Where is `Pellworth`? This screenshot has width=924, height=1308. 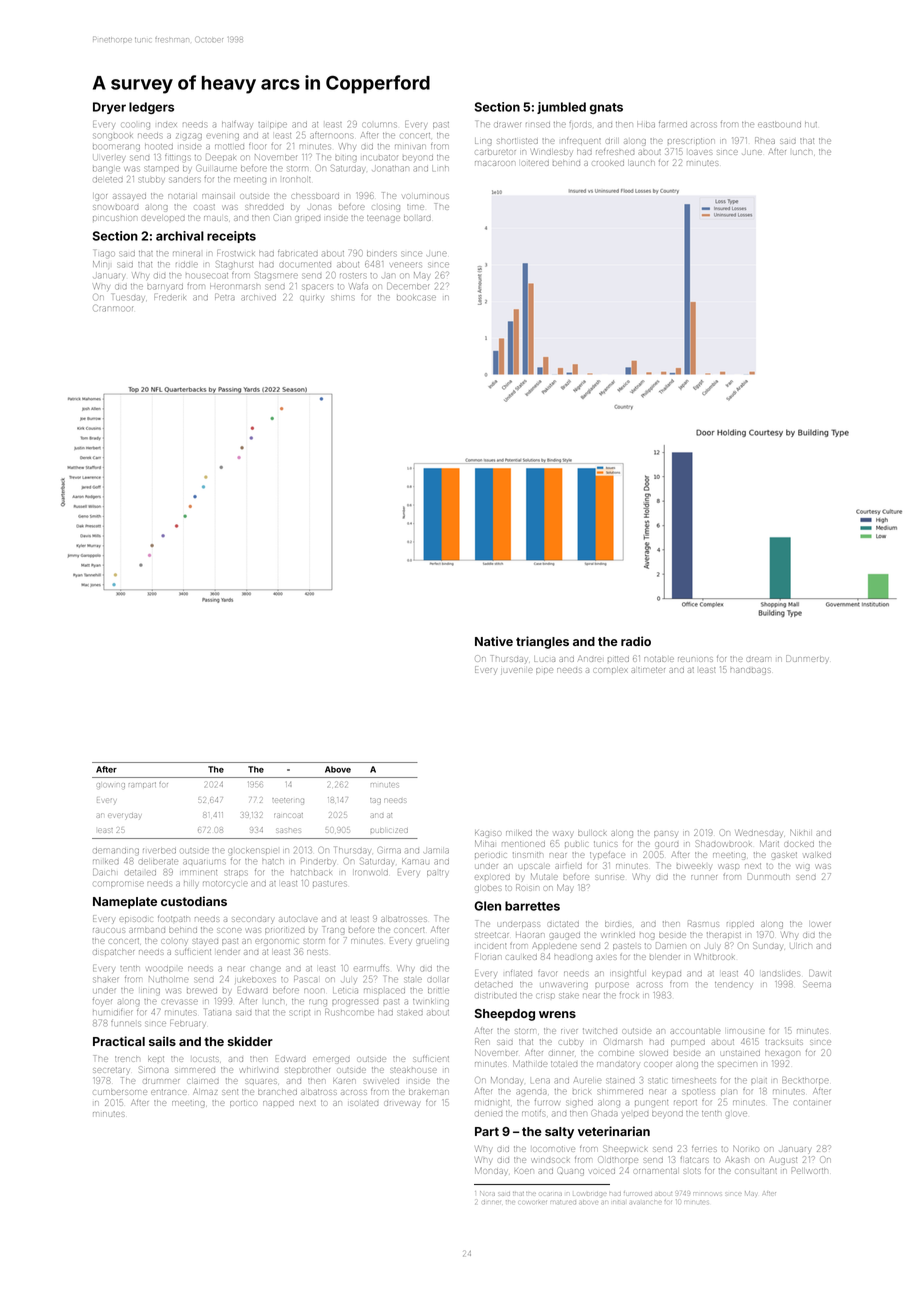
Pellworth is located at coordinates (810, 1170).
